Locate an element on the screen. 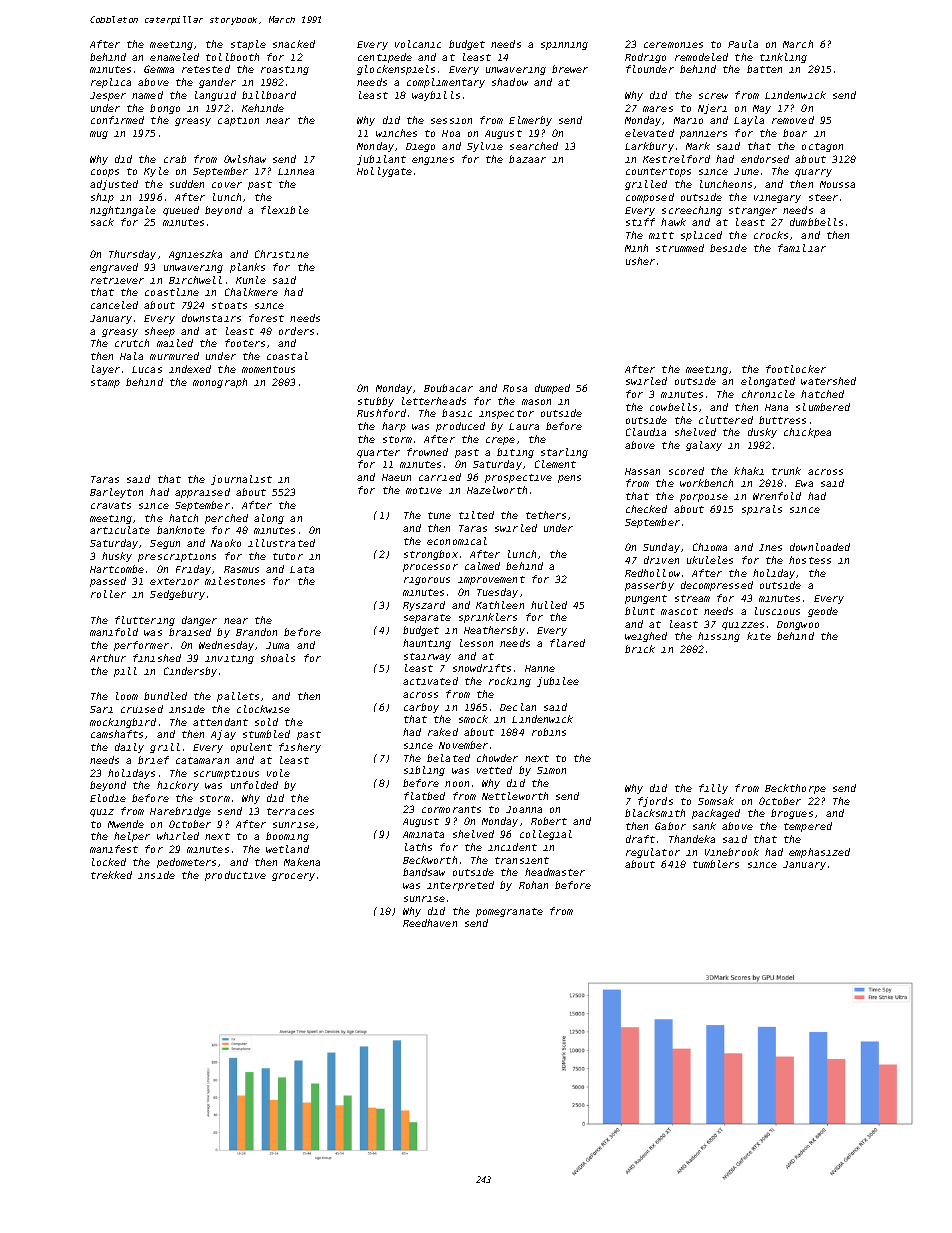  stubby is located at coordinates (376, 402).
